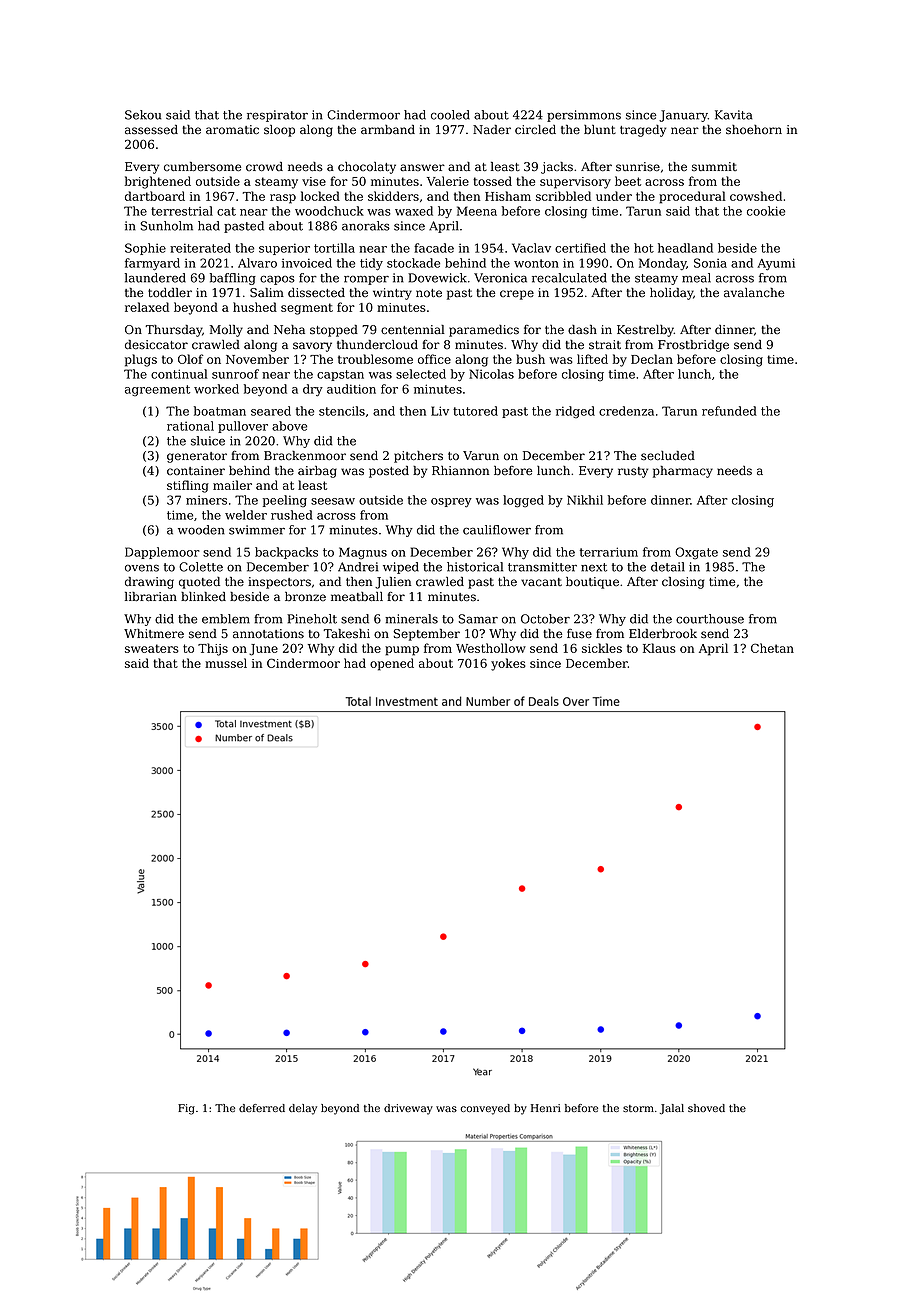 Image resolution: width=924 pixels, height=1314 pixels. Describe the element at coordinates (262, 1108) in the page. I see `deferred` at that location.
